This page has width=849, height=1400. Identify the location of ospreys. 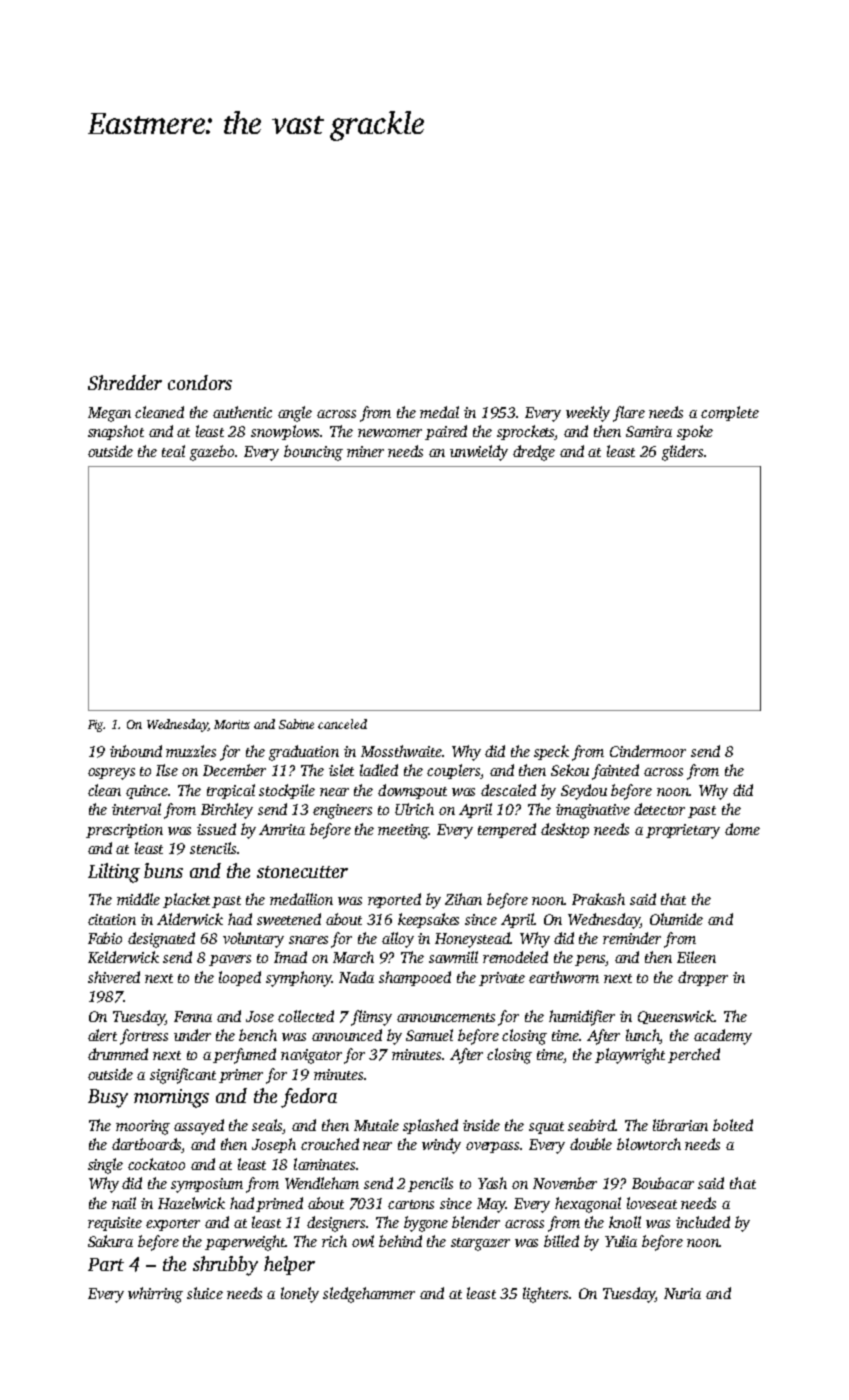
(111, 774).
